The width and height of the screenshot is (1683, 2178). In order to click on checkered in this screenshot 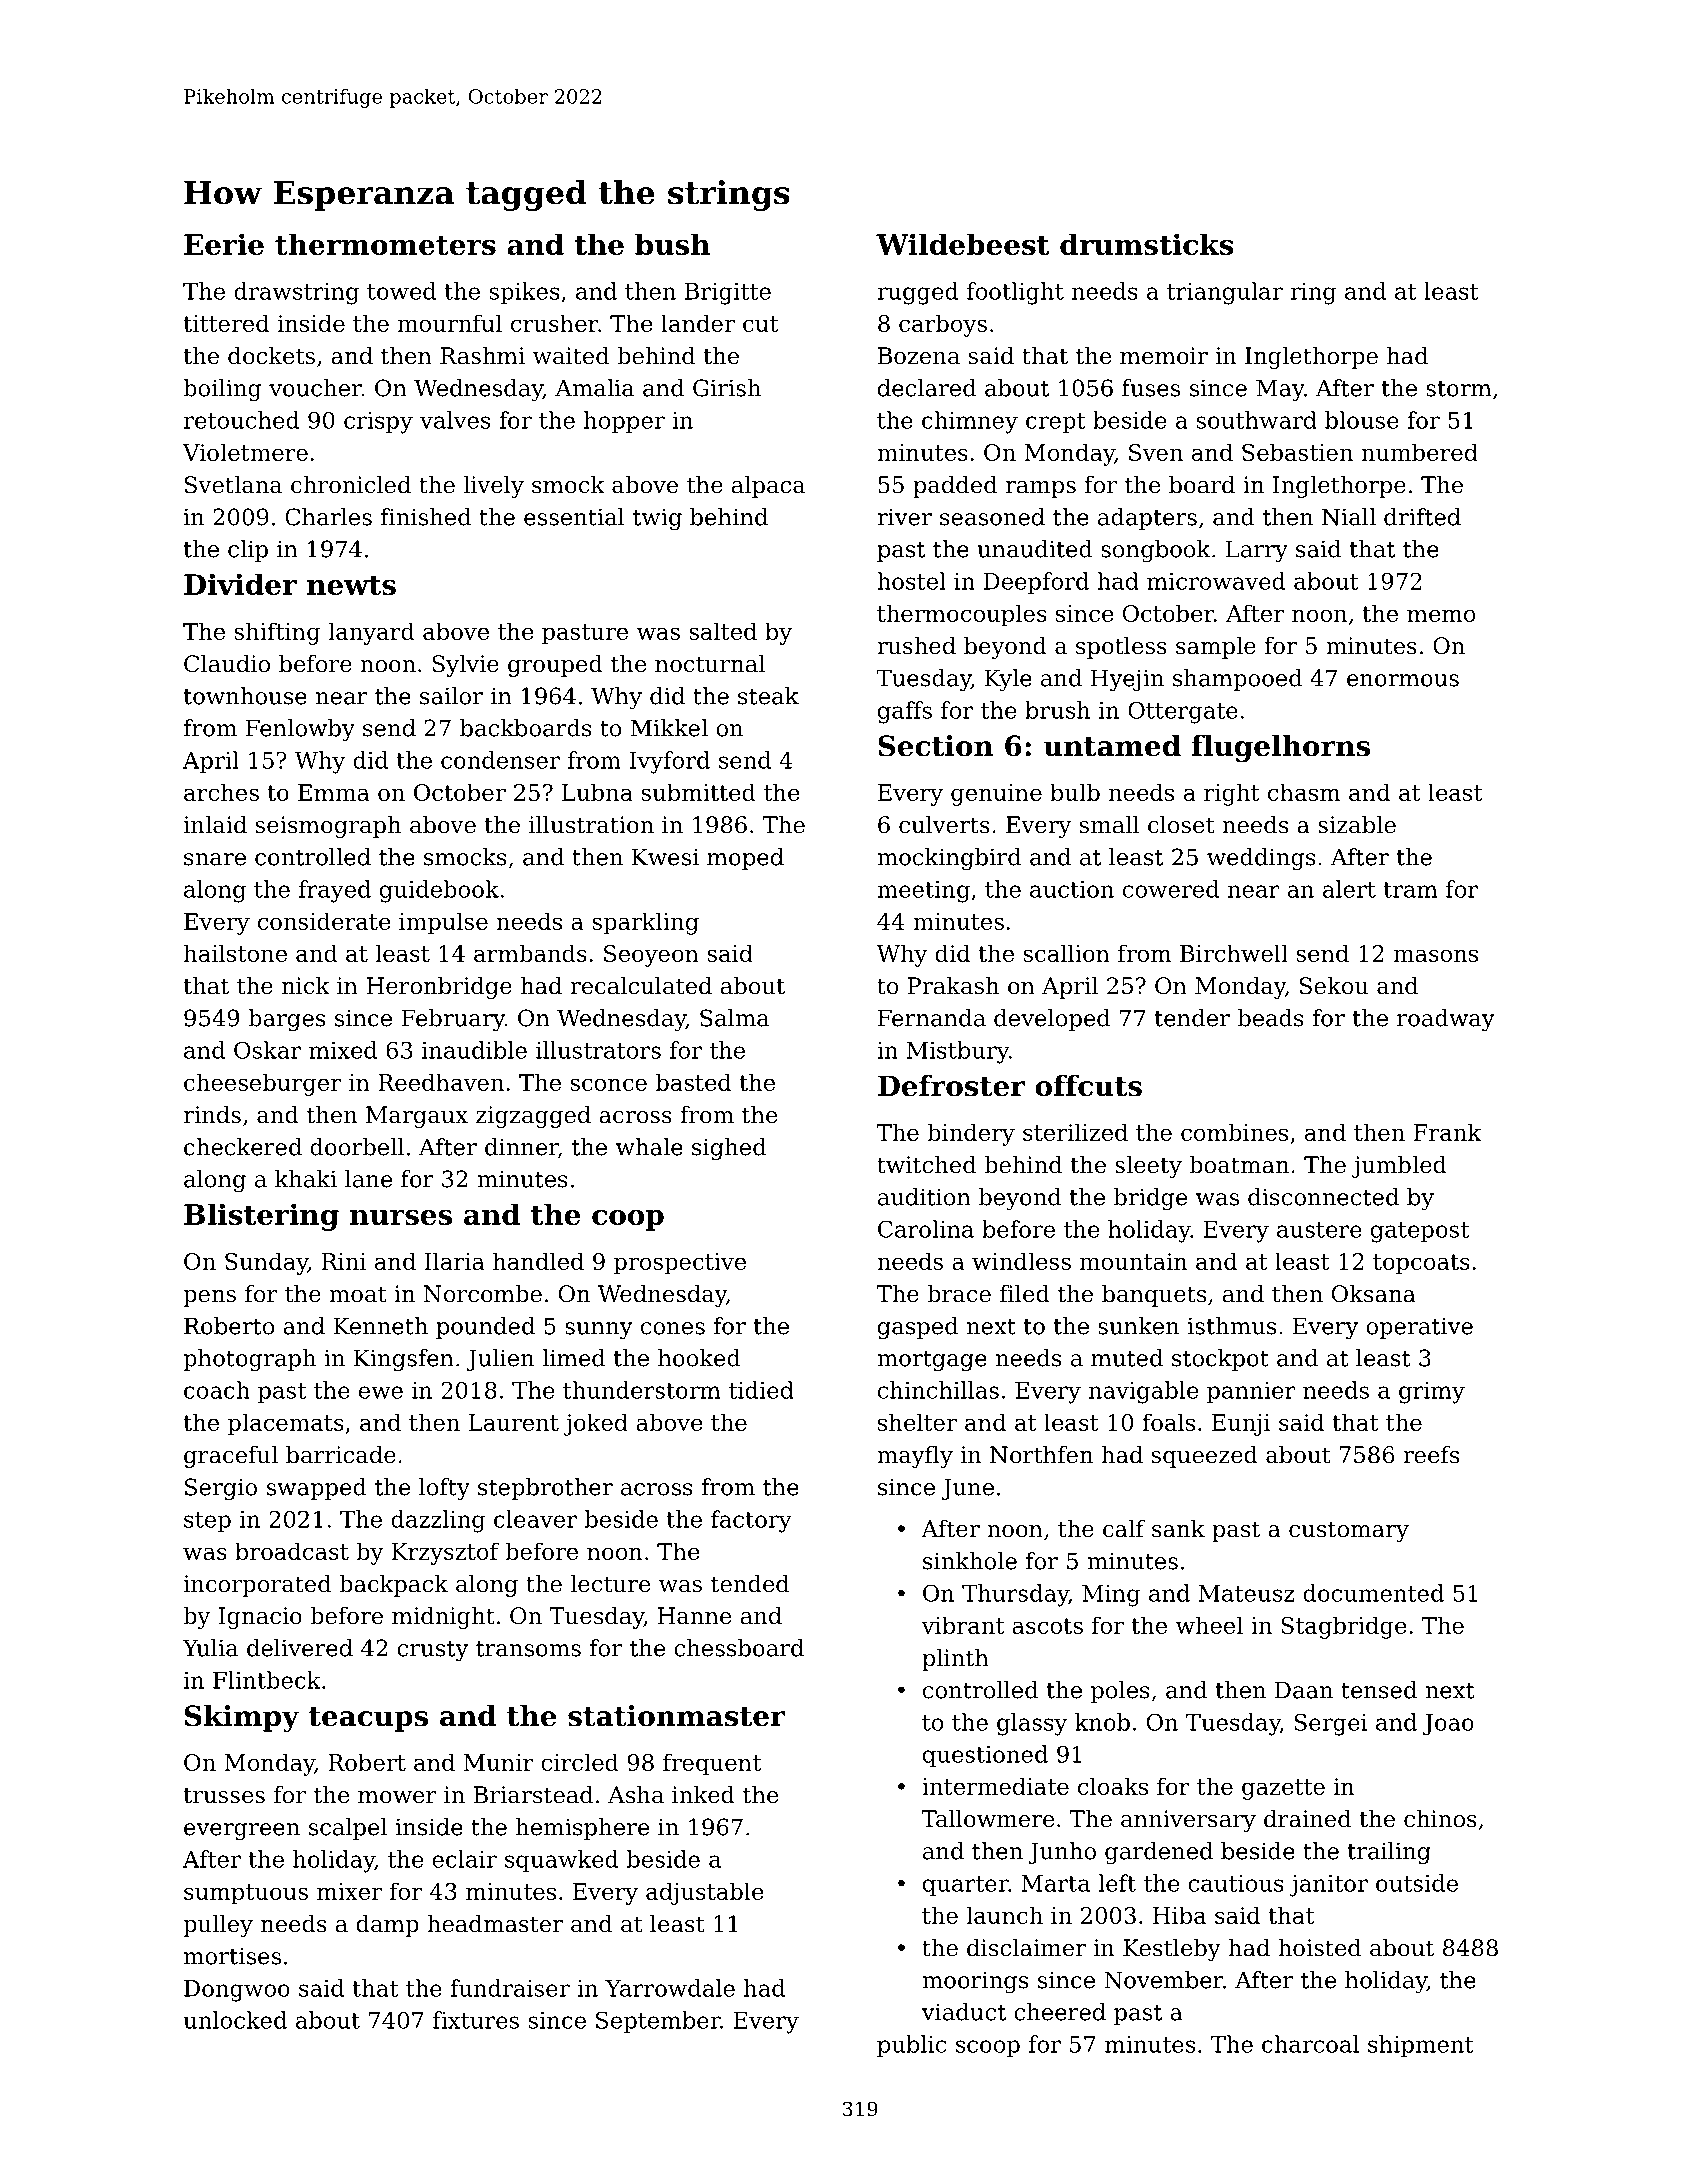, I will do `click(243, 1147)`.
